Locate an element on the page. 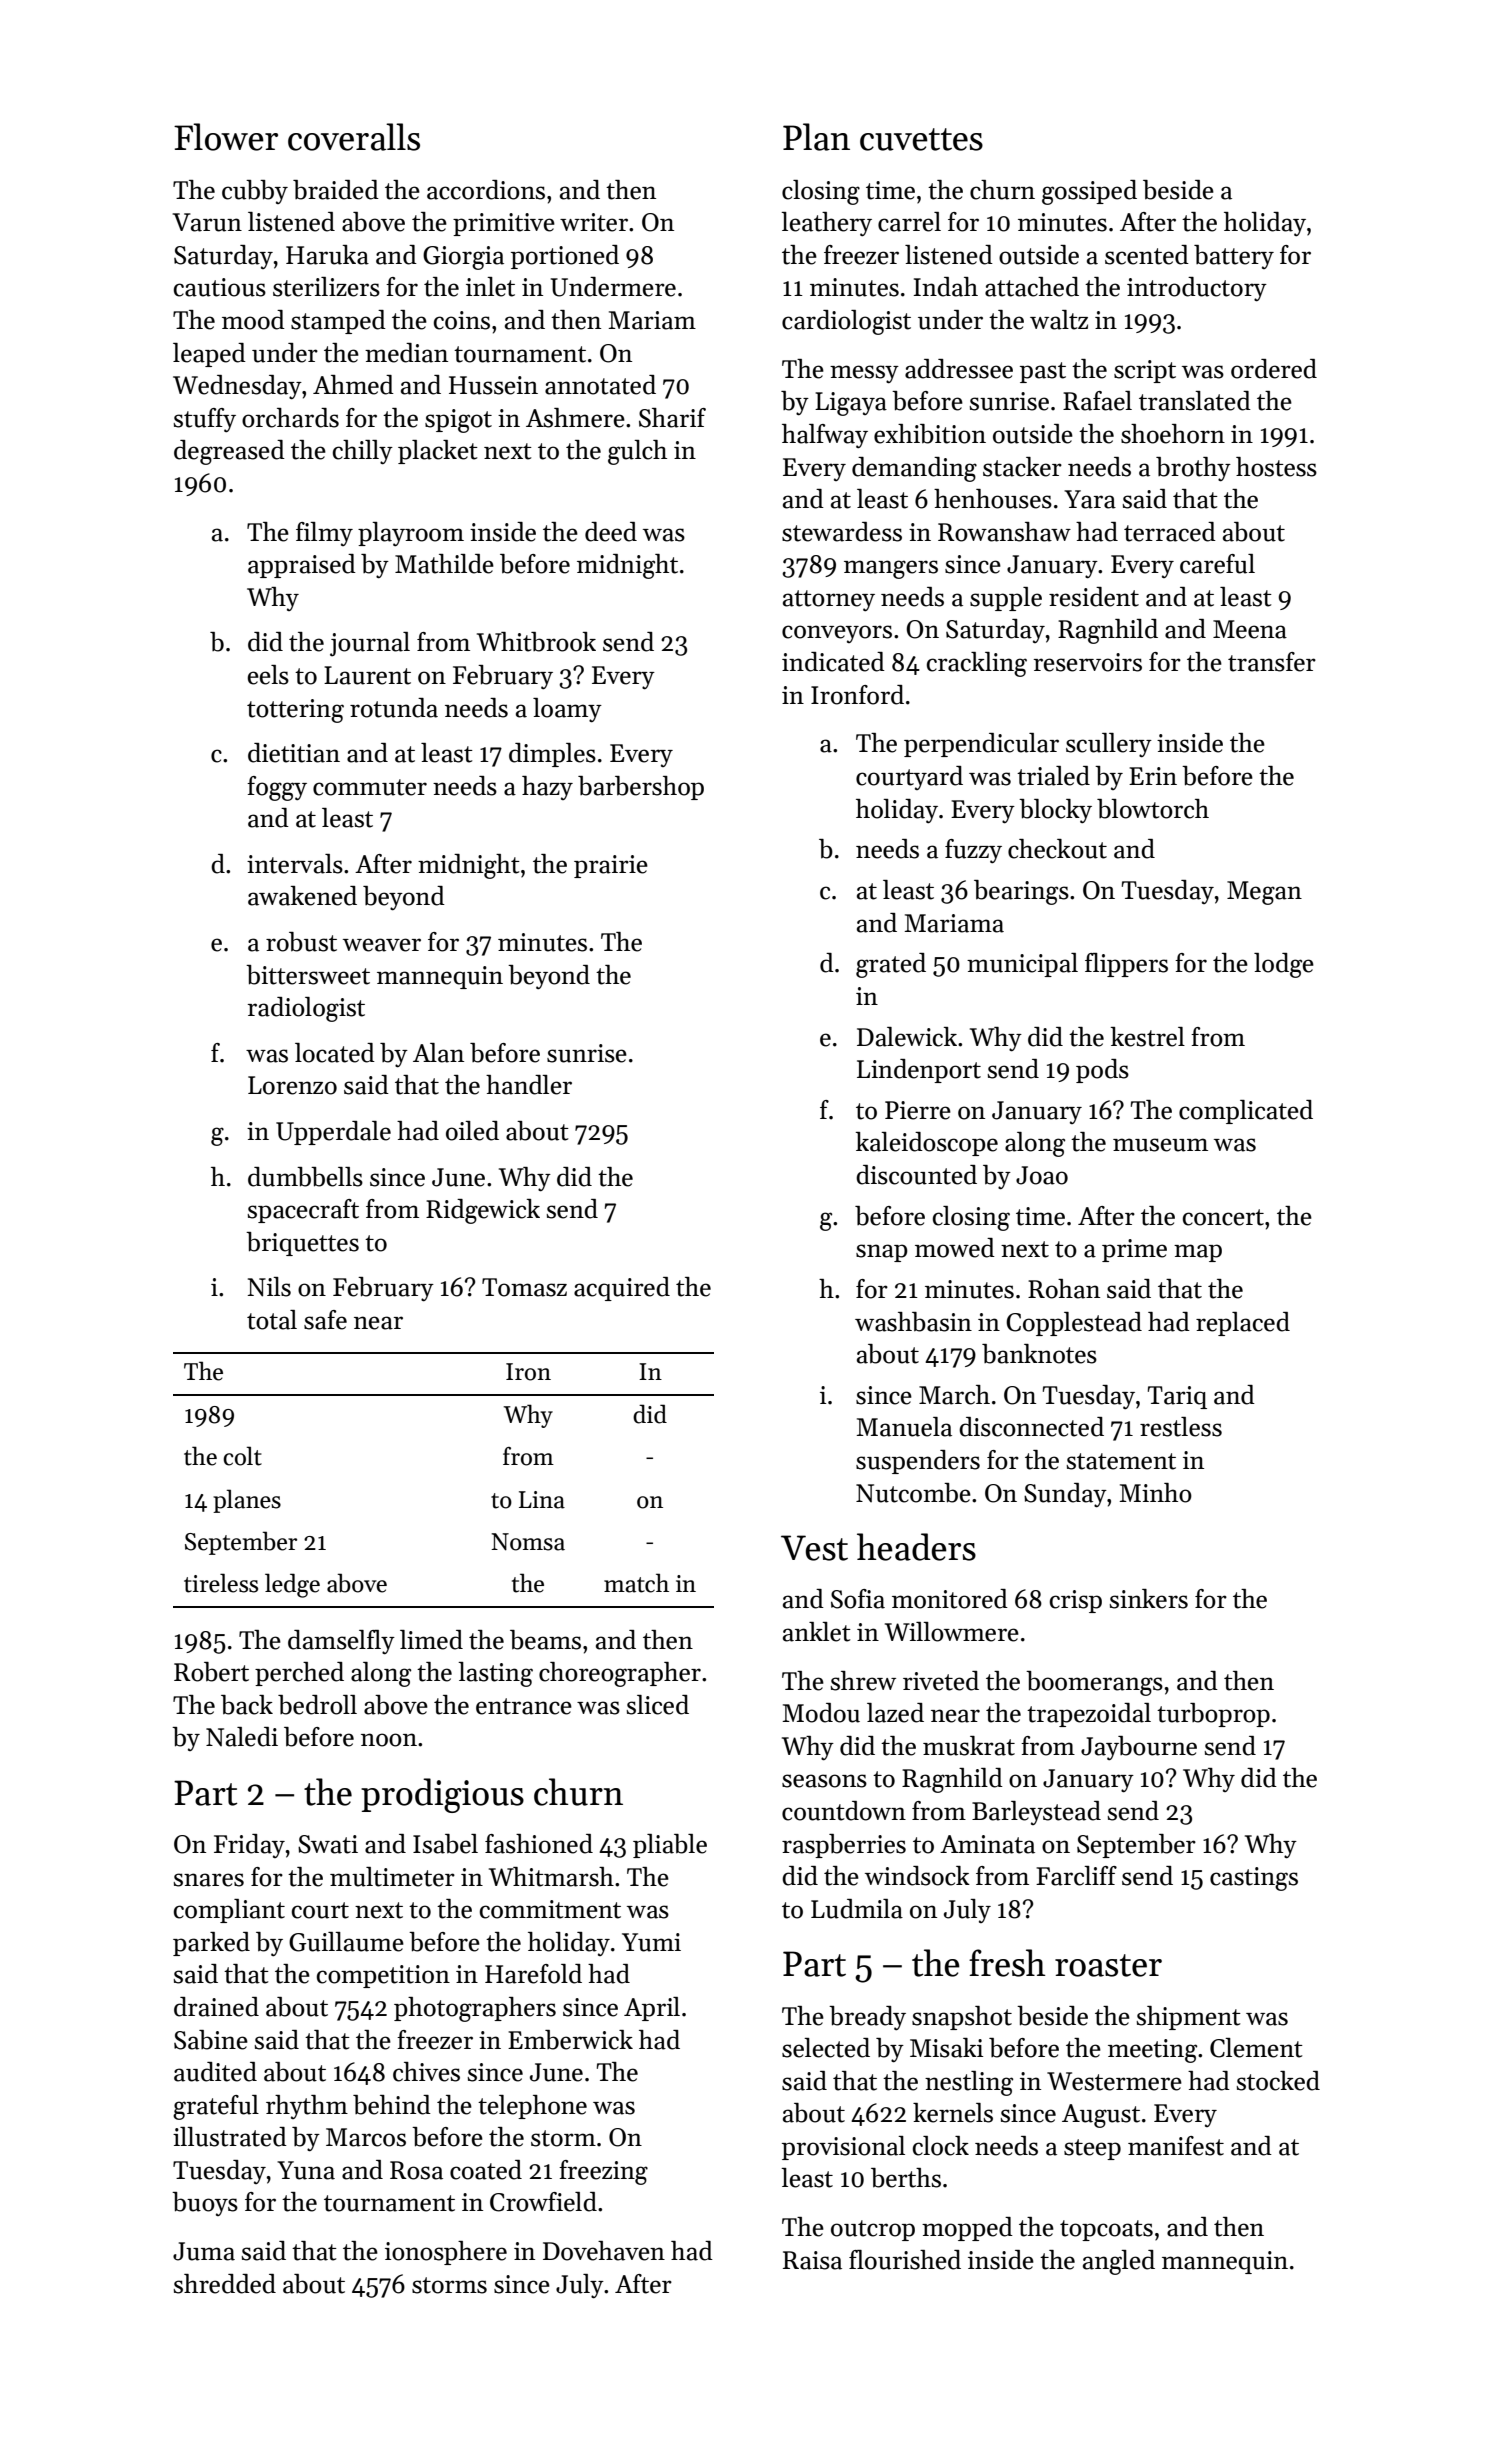 This image has height=2464, width=1496. lodge is located at coordinates (1284, 965).
